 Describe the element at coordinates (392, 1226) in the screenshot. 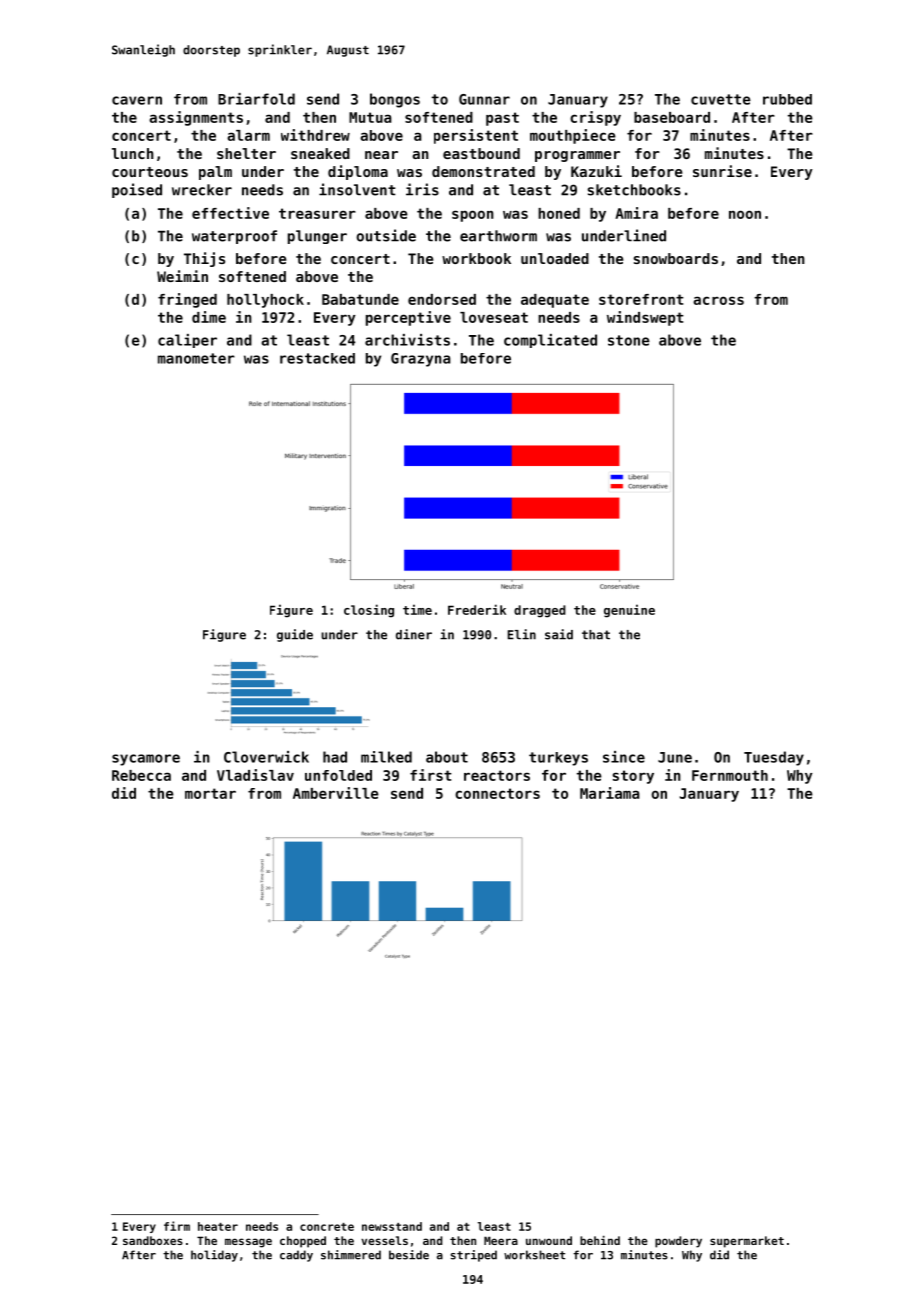

I see `newsstand` at that location.
